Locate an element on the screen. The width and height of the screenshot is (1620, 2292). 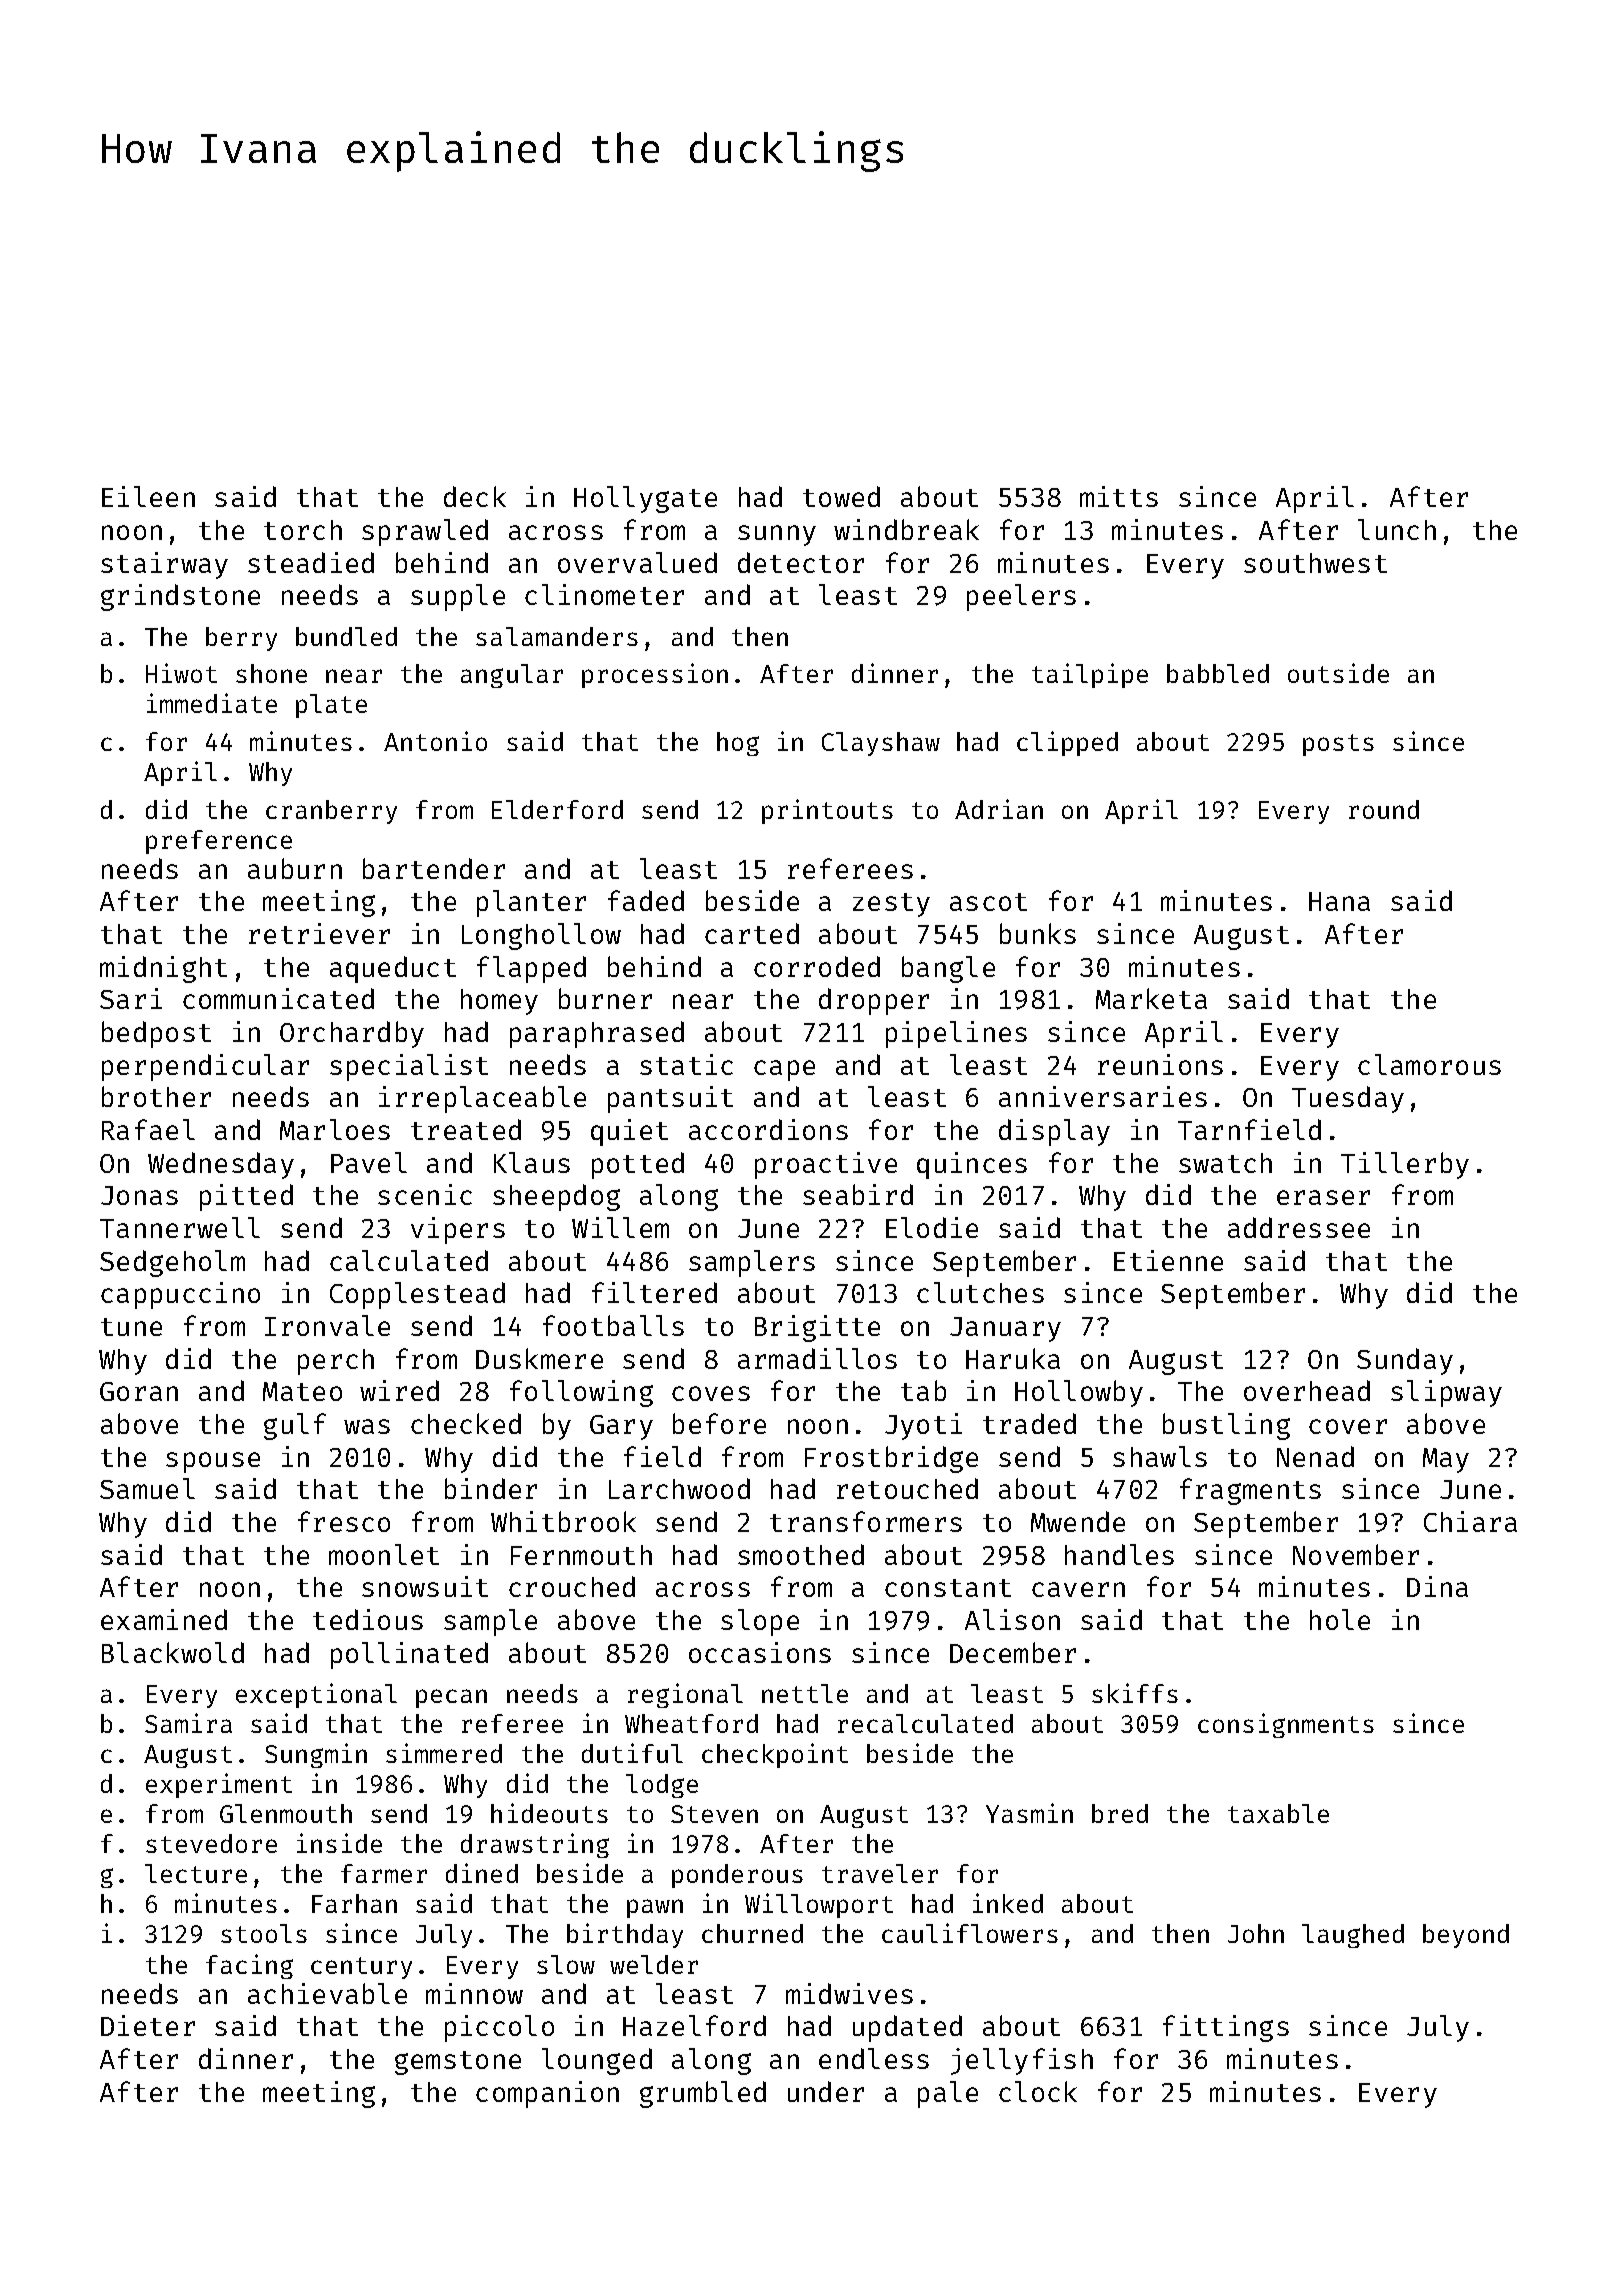
Frostbridge is located at coordinates (891, 1459).
